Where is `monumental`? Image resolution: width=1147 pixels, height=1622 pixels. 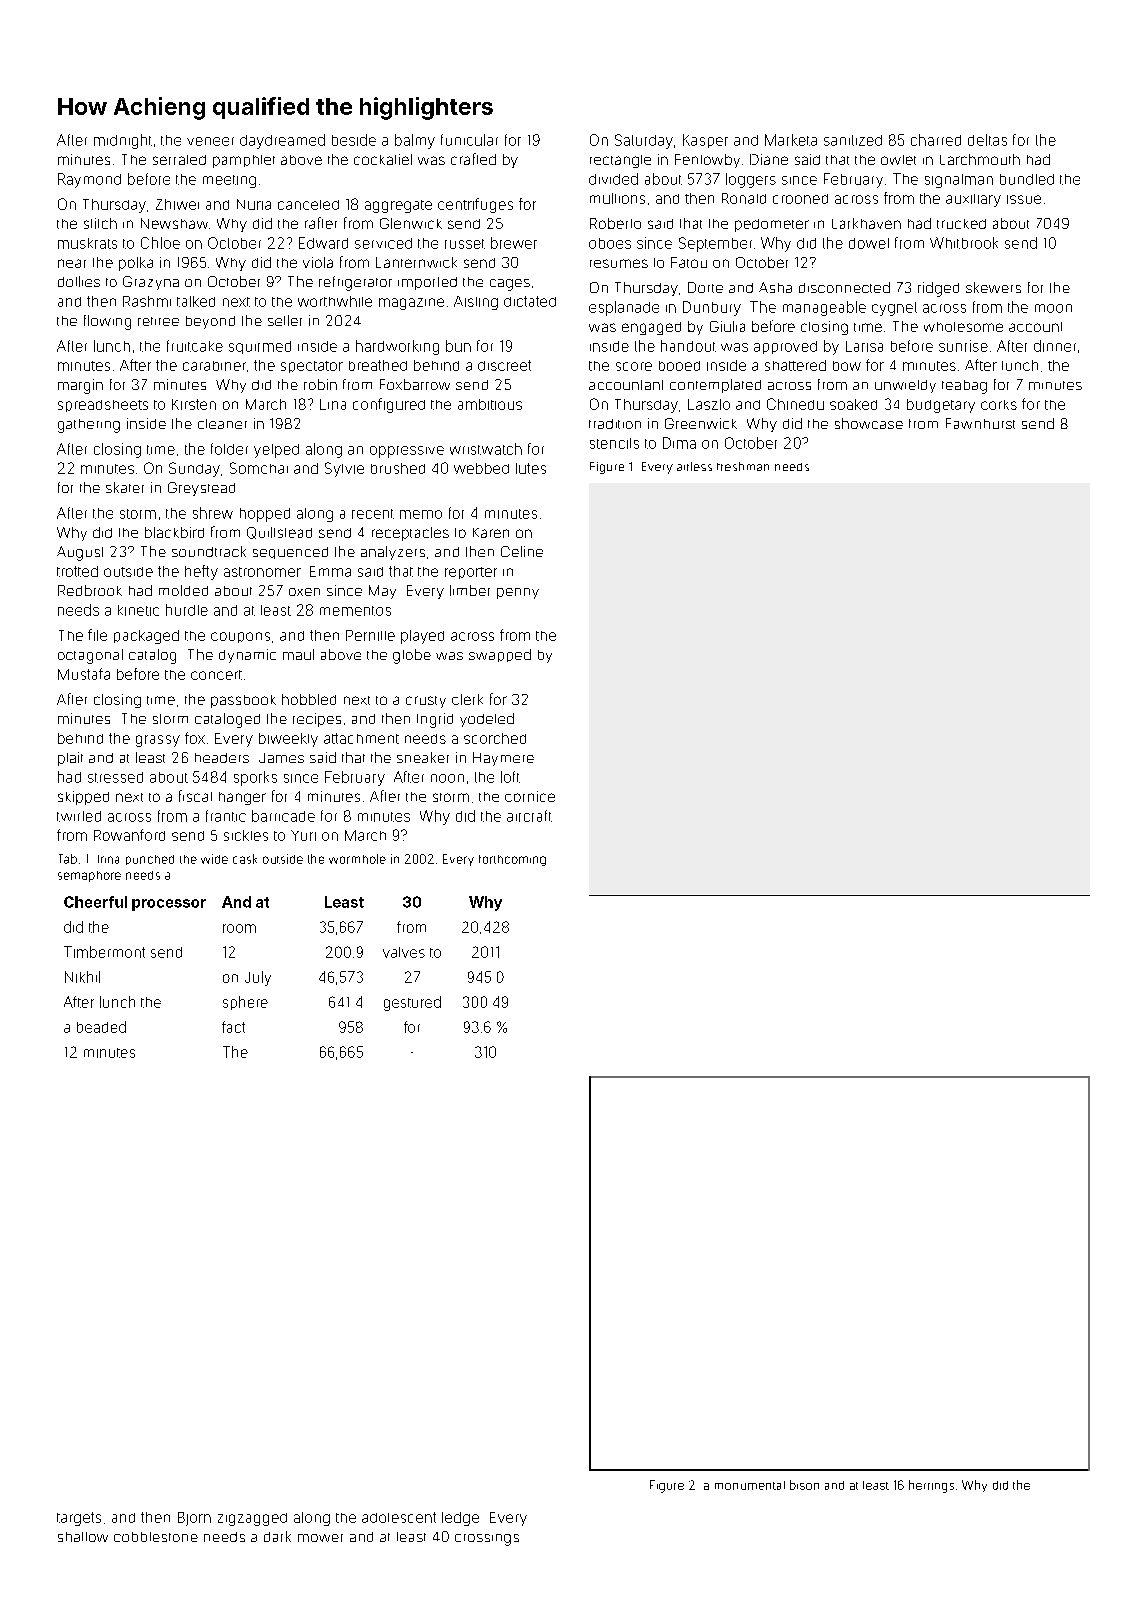
monumental is located at coordinates (750, 1485).
